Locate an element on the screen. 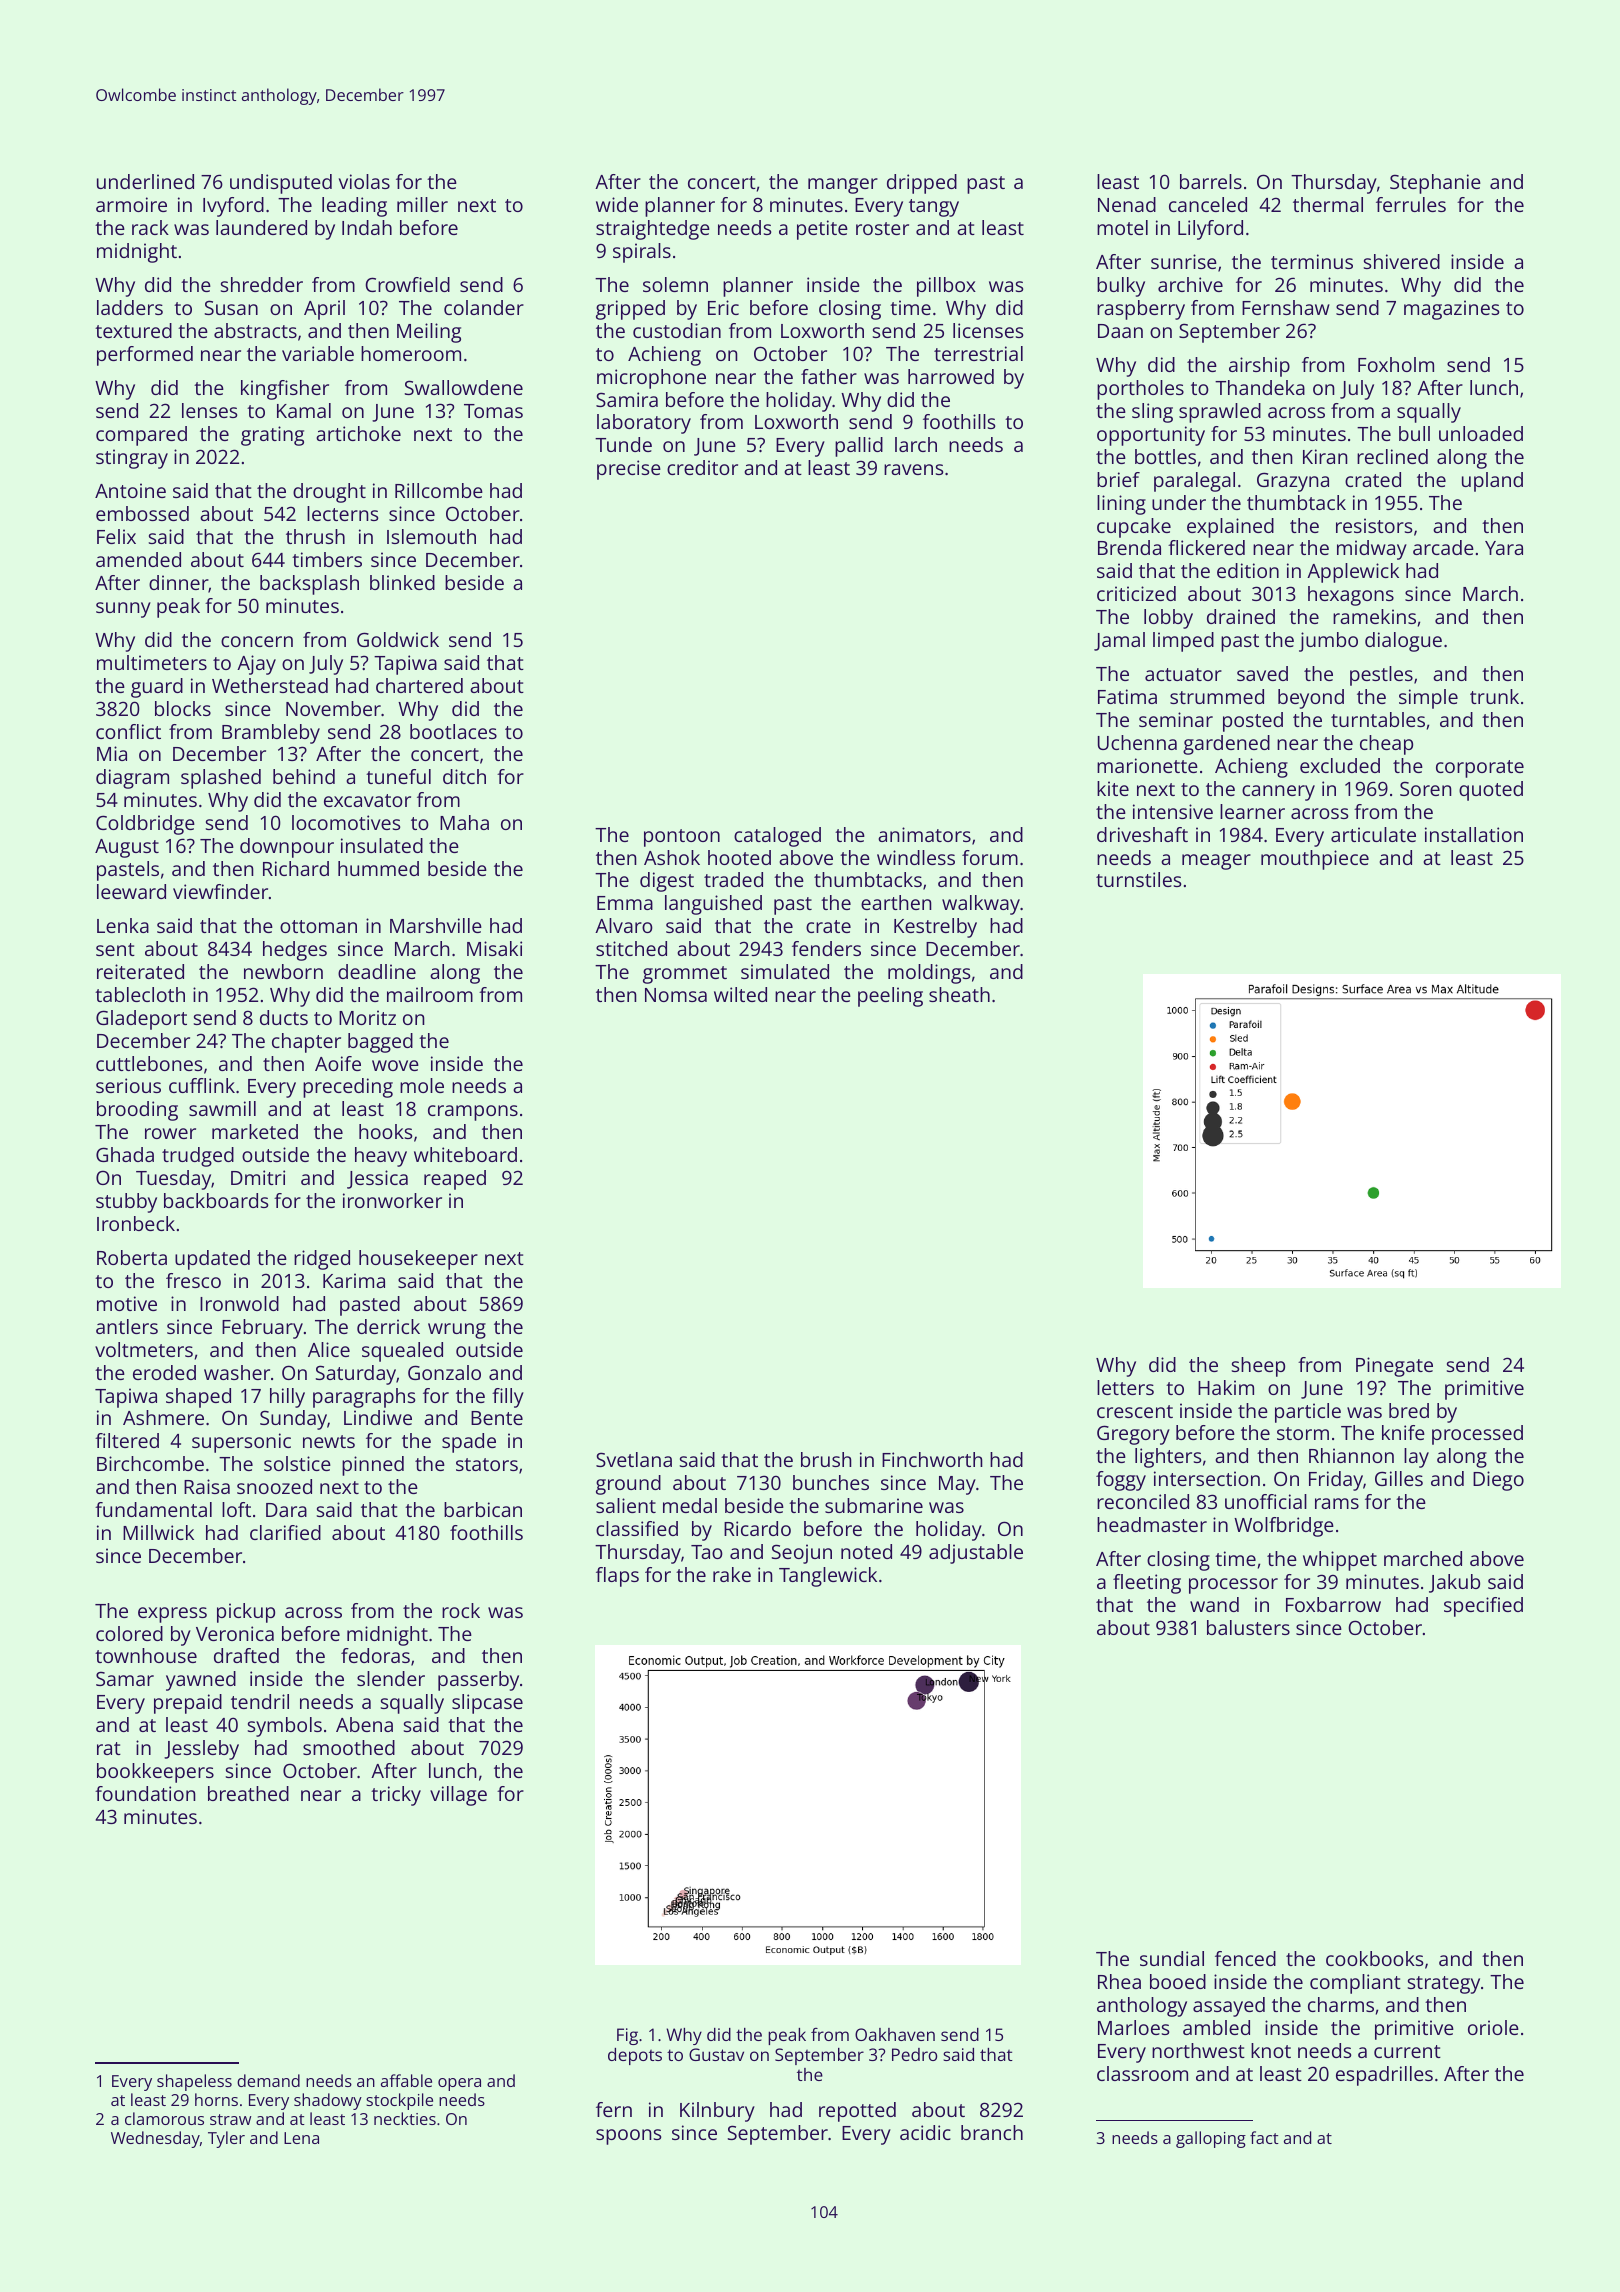 The width and height of the screenshot is (1620, 2292). rock is located at coordinates (461, 1610).
